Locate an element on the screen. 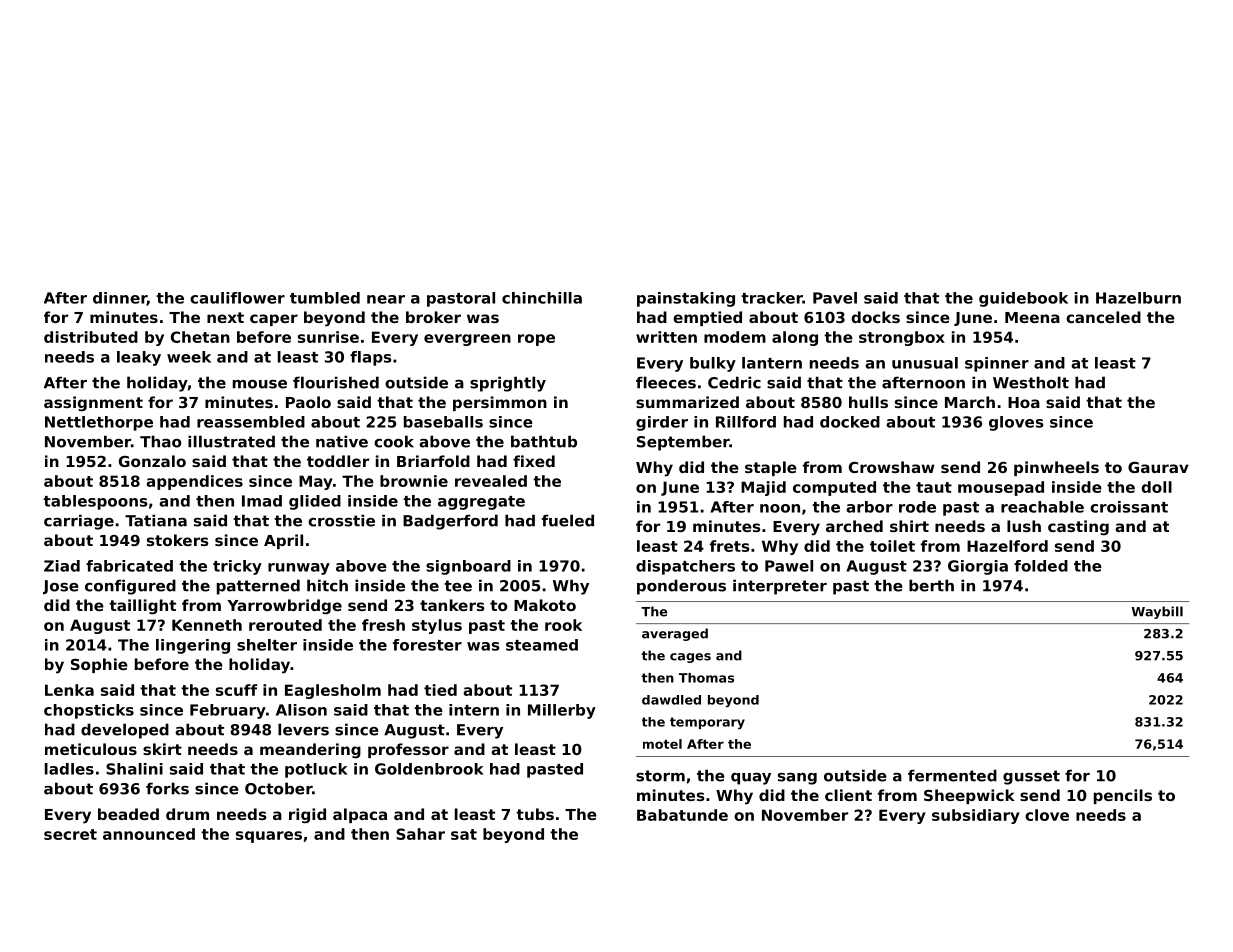  Rillford is located at coordinates (746, 422).
